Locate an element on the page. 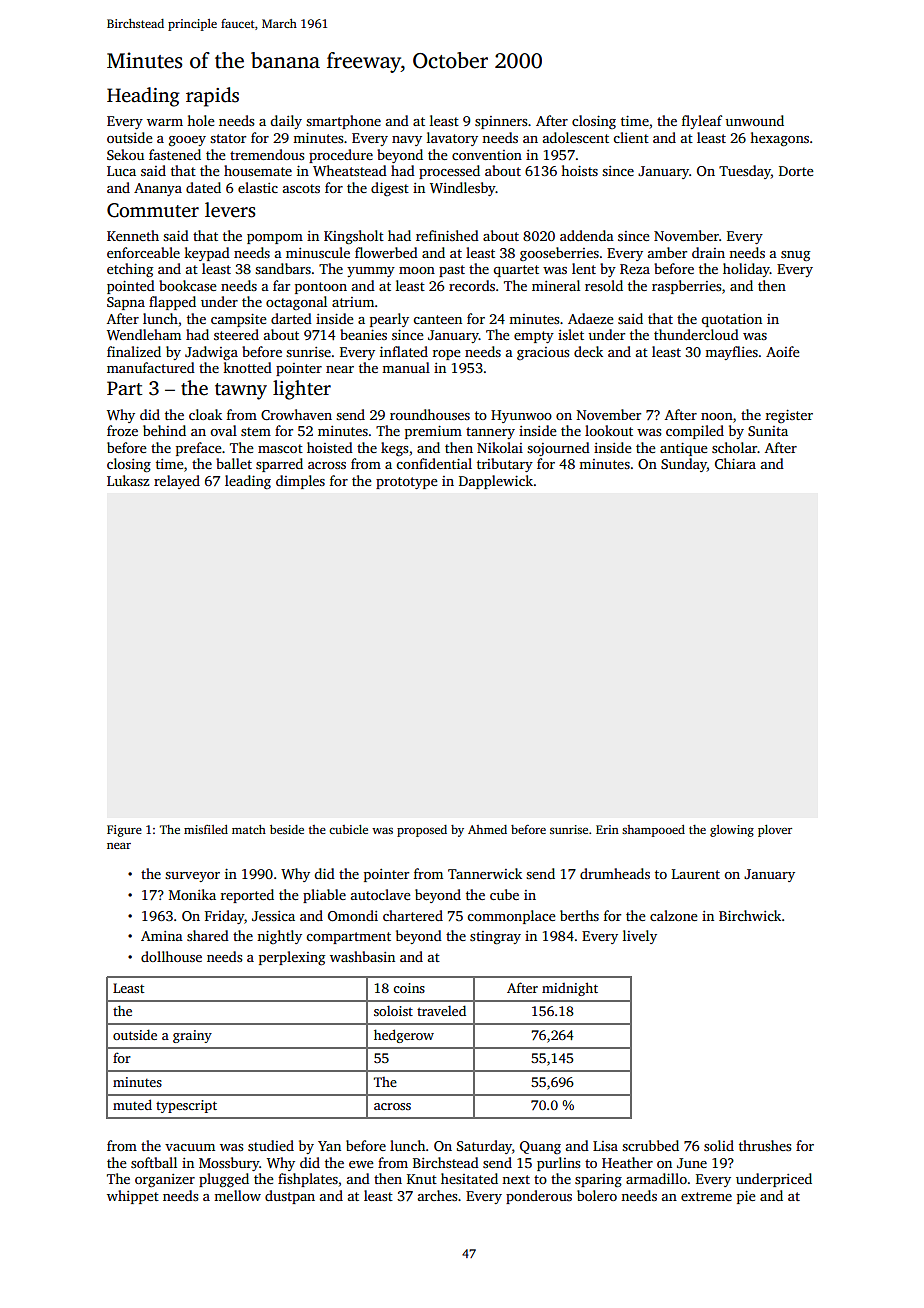  spinners is located at coordinates (501, 122).
